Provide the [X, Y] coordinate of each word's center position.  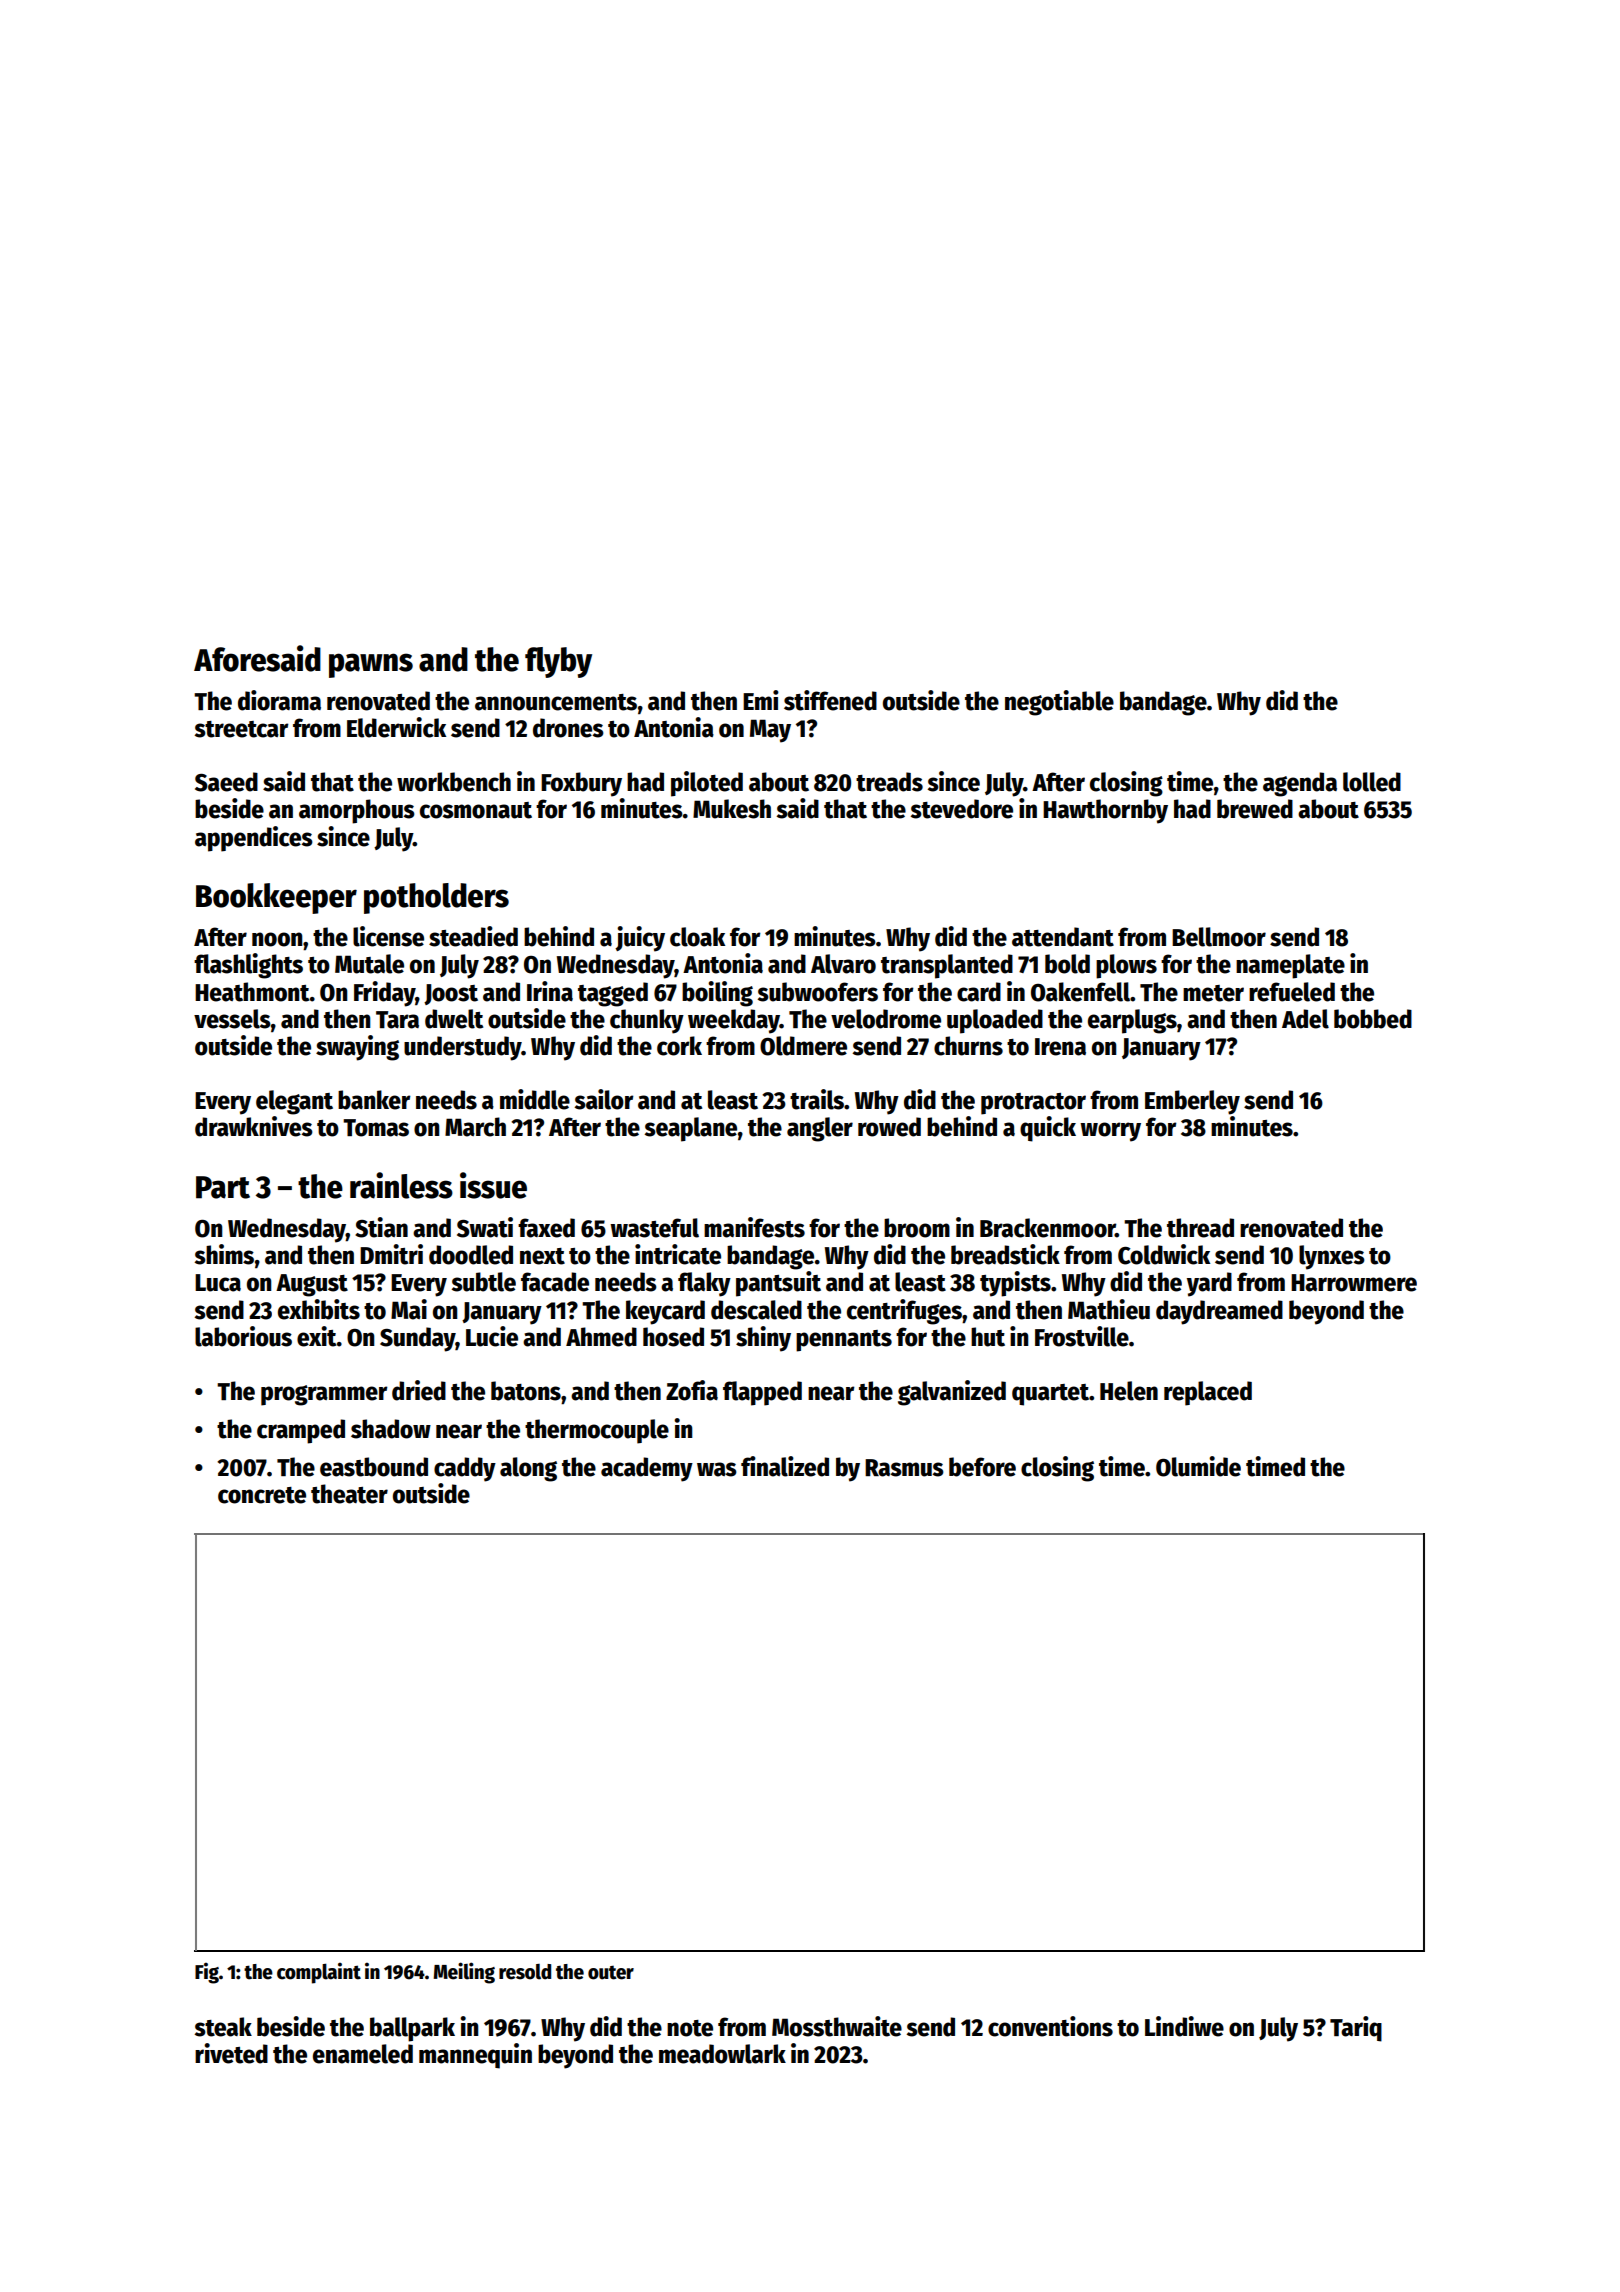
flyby [558, 662]
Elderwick [396, 727]
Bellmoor [1219, 937]
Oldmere [803, 1046]
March [475, 1127]
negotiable [1059, 703]
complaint [319, 1973]
